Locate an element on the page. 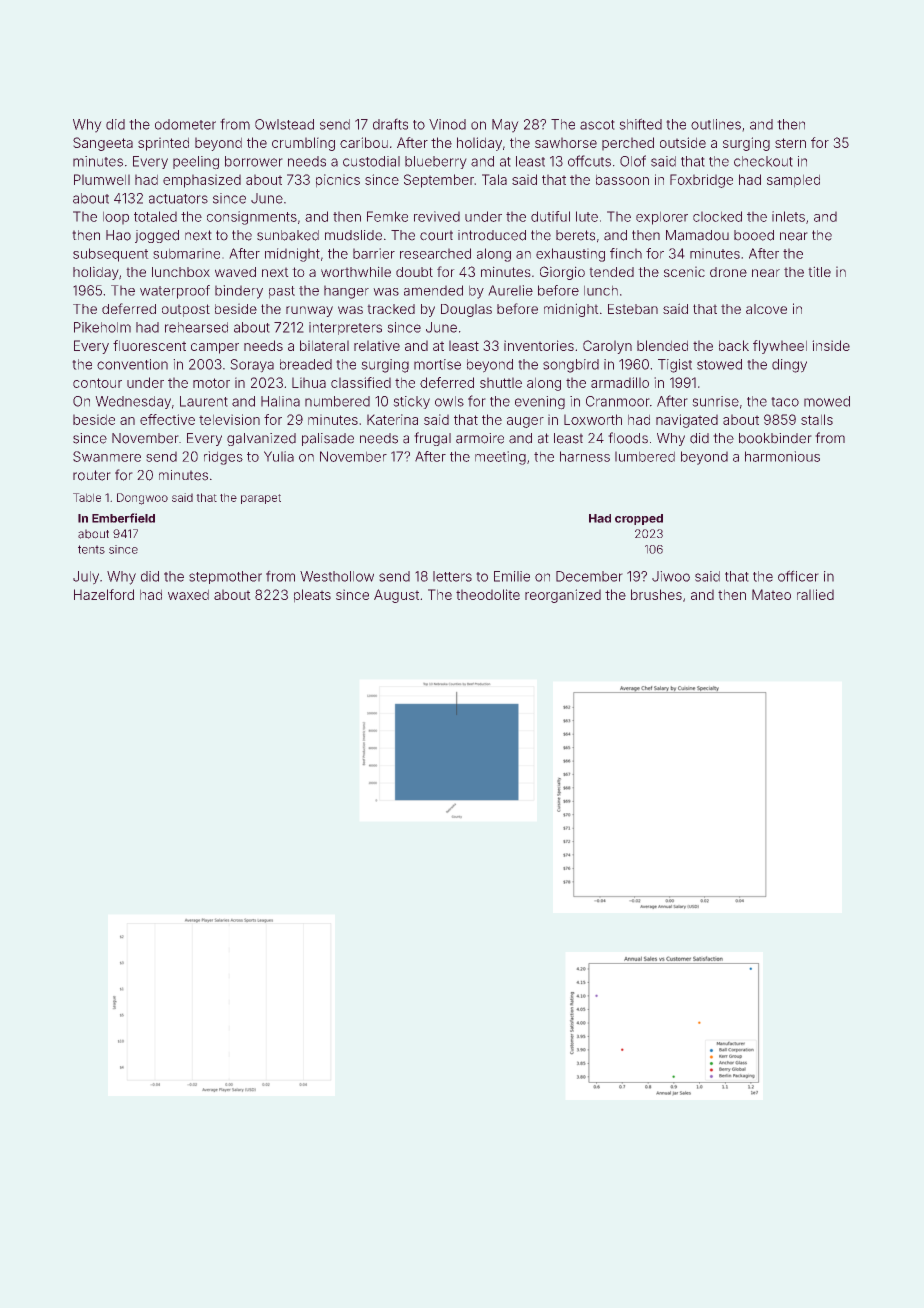 The height and width of the page is (1308, 924). Vinod is located at coordinates (447, 124).
